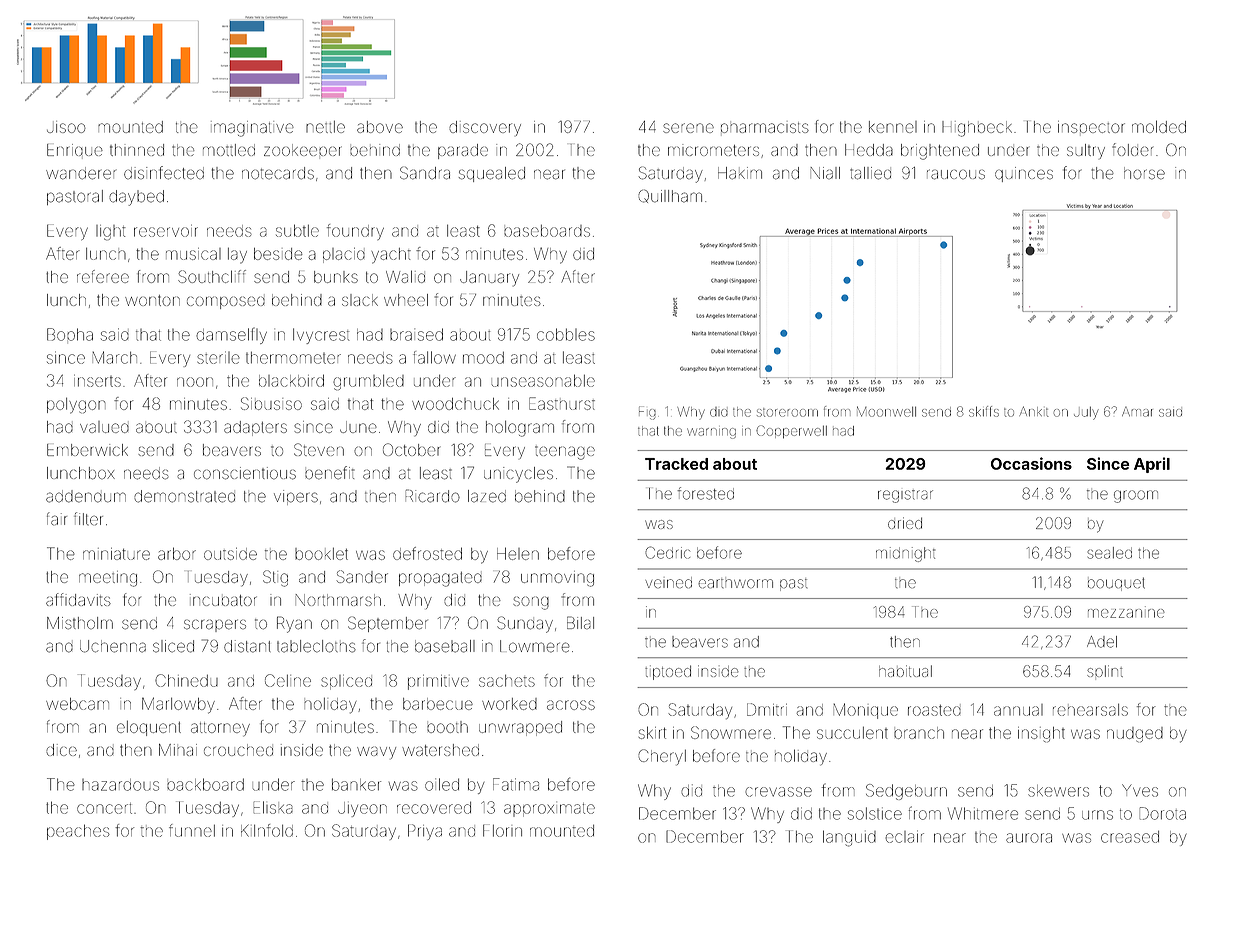  I want to click on Jisoo, so click(66, 127).
